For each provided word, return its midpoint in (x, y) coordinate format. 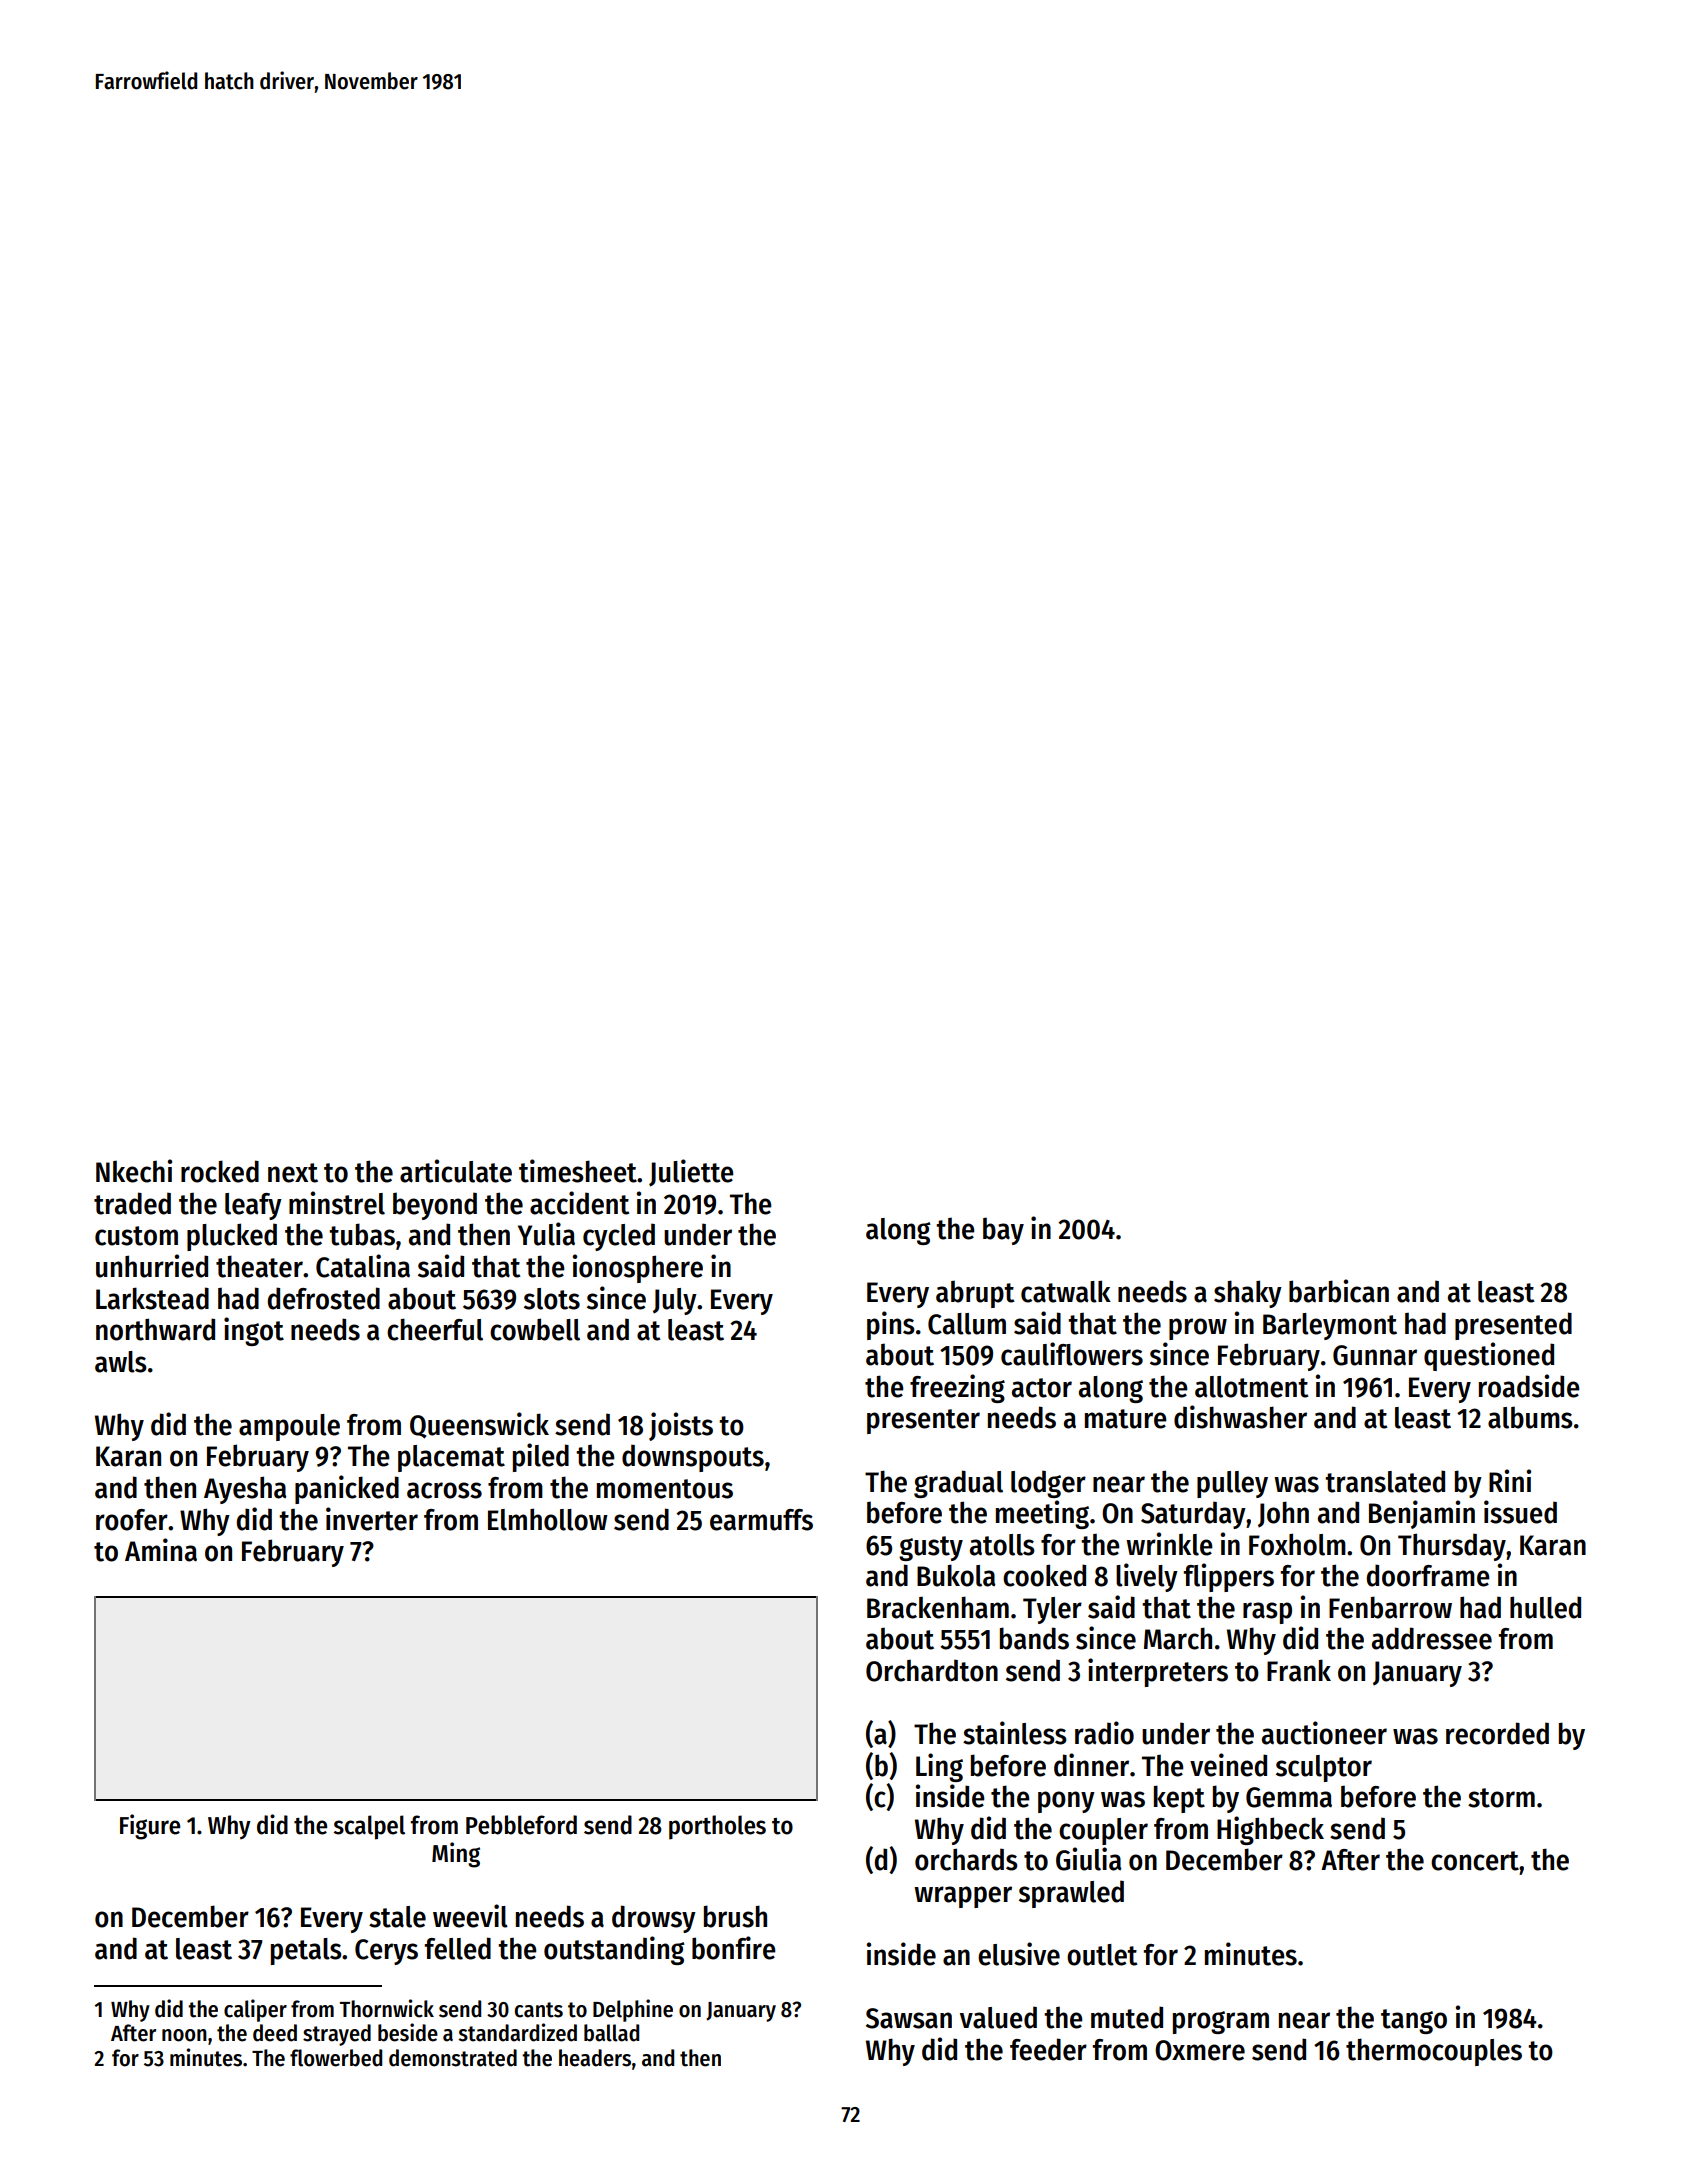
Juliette (691, 1173)
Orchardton (932, 1670)
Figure (150, 1827)
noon (184, 2035)
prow (1198, 1329)
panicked (347, 1489)
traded (132, 1203)
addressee (1432, 1638)
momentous (665, 1489)
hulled (1545, 1607)
